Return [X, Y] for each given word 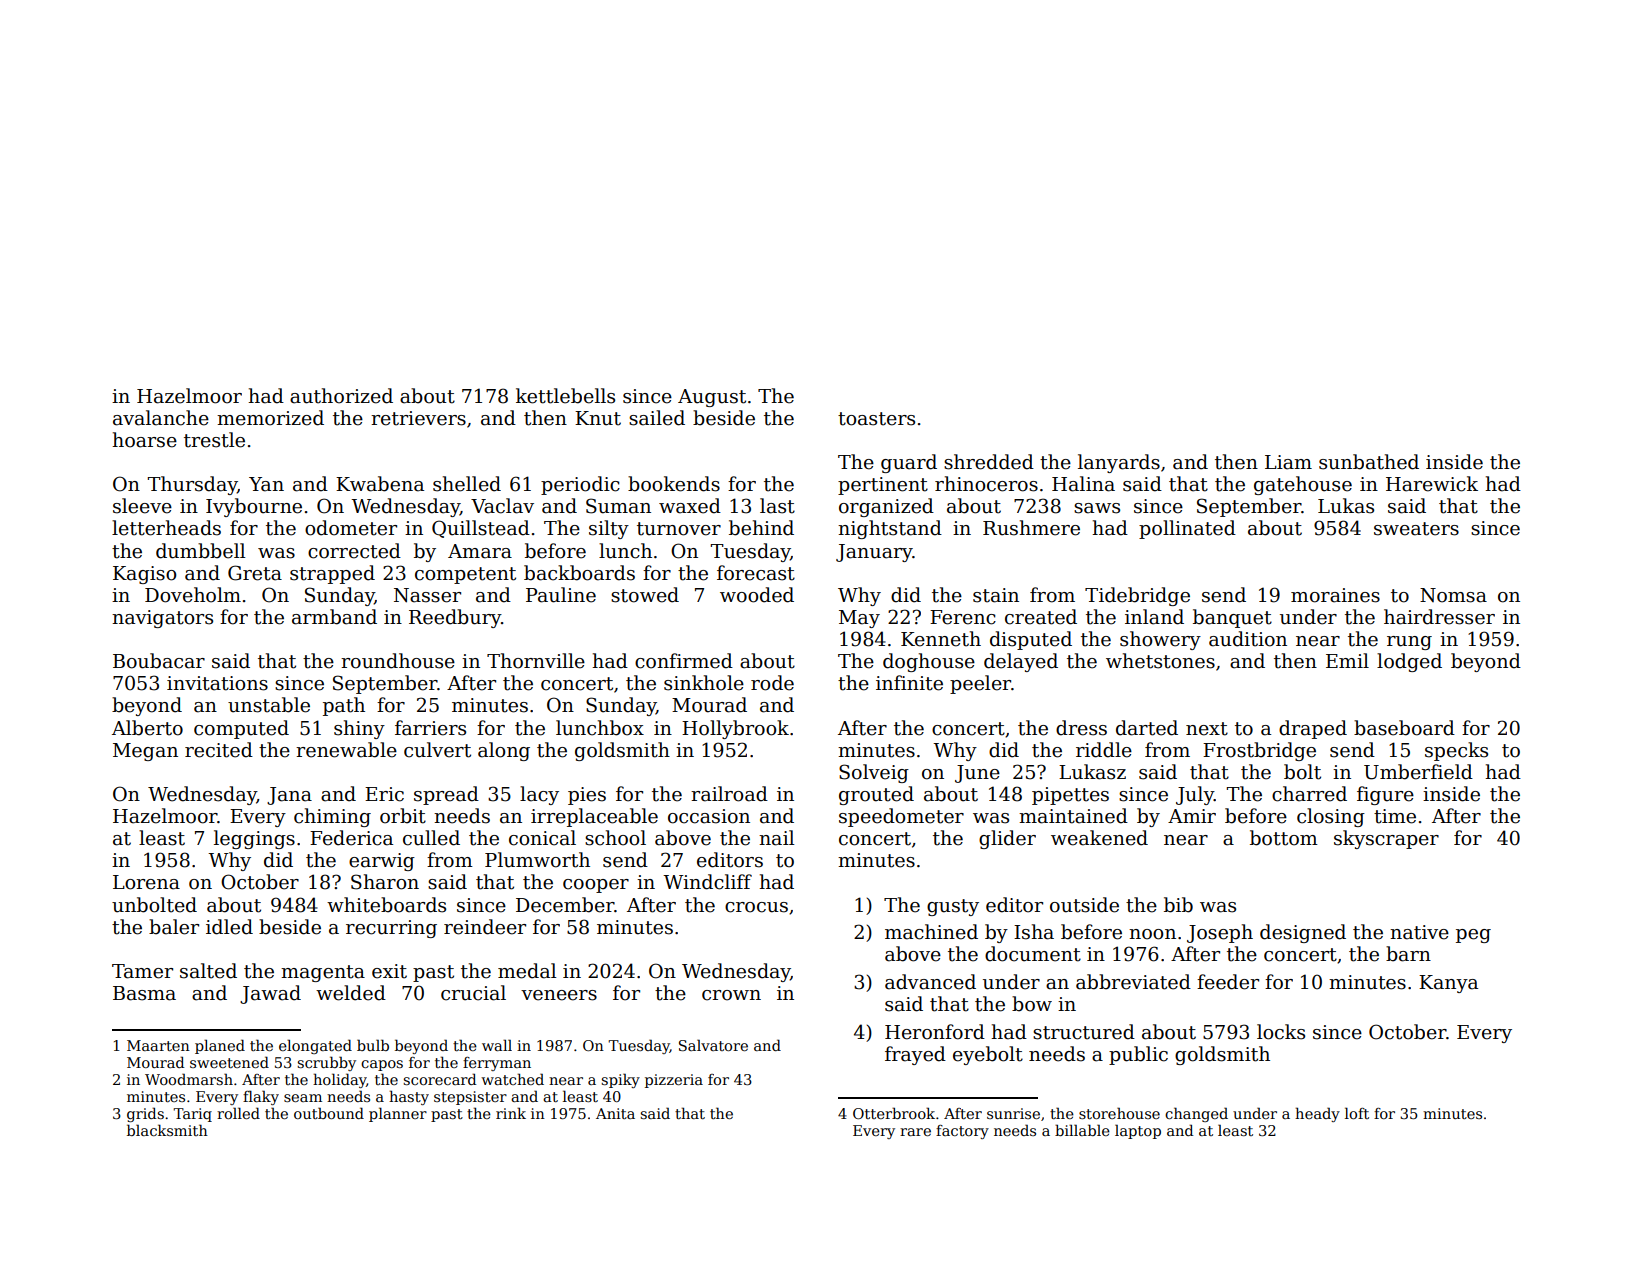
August [712, 398]
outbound [329, 1113]
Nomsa [1453, 595]
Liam [1288, 462]
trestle [214, 440]
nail [776, 838]
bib [1178, 905]
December [565, 905]
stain [996, 595]
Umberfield [1418, 772]
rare [915, 1132]
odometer [351, 528]
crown [731, 995]
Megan [145, 752]
